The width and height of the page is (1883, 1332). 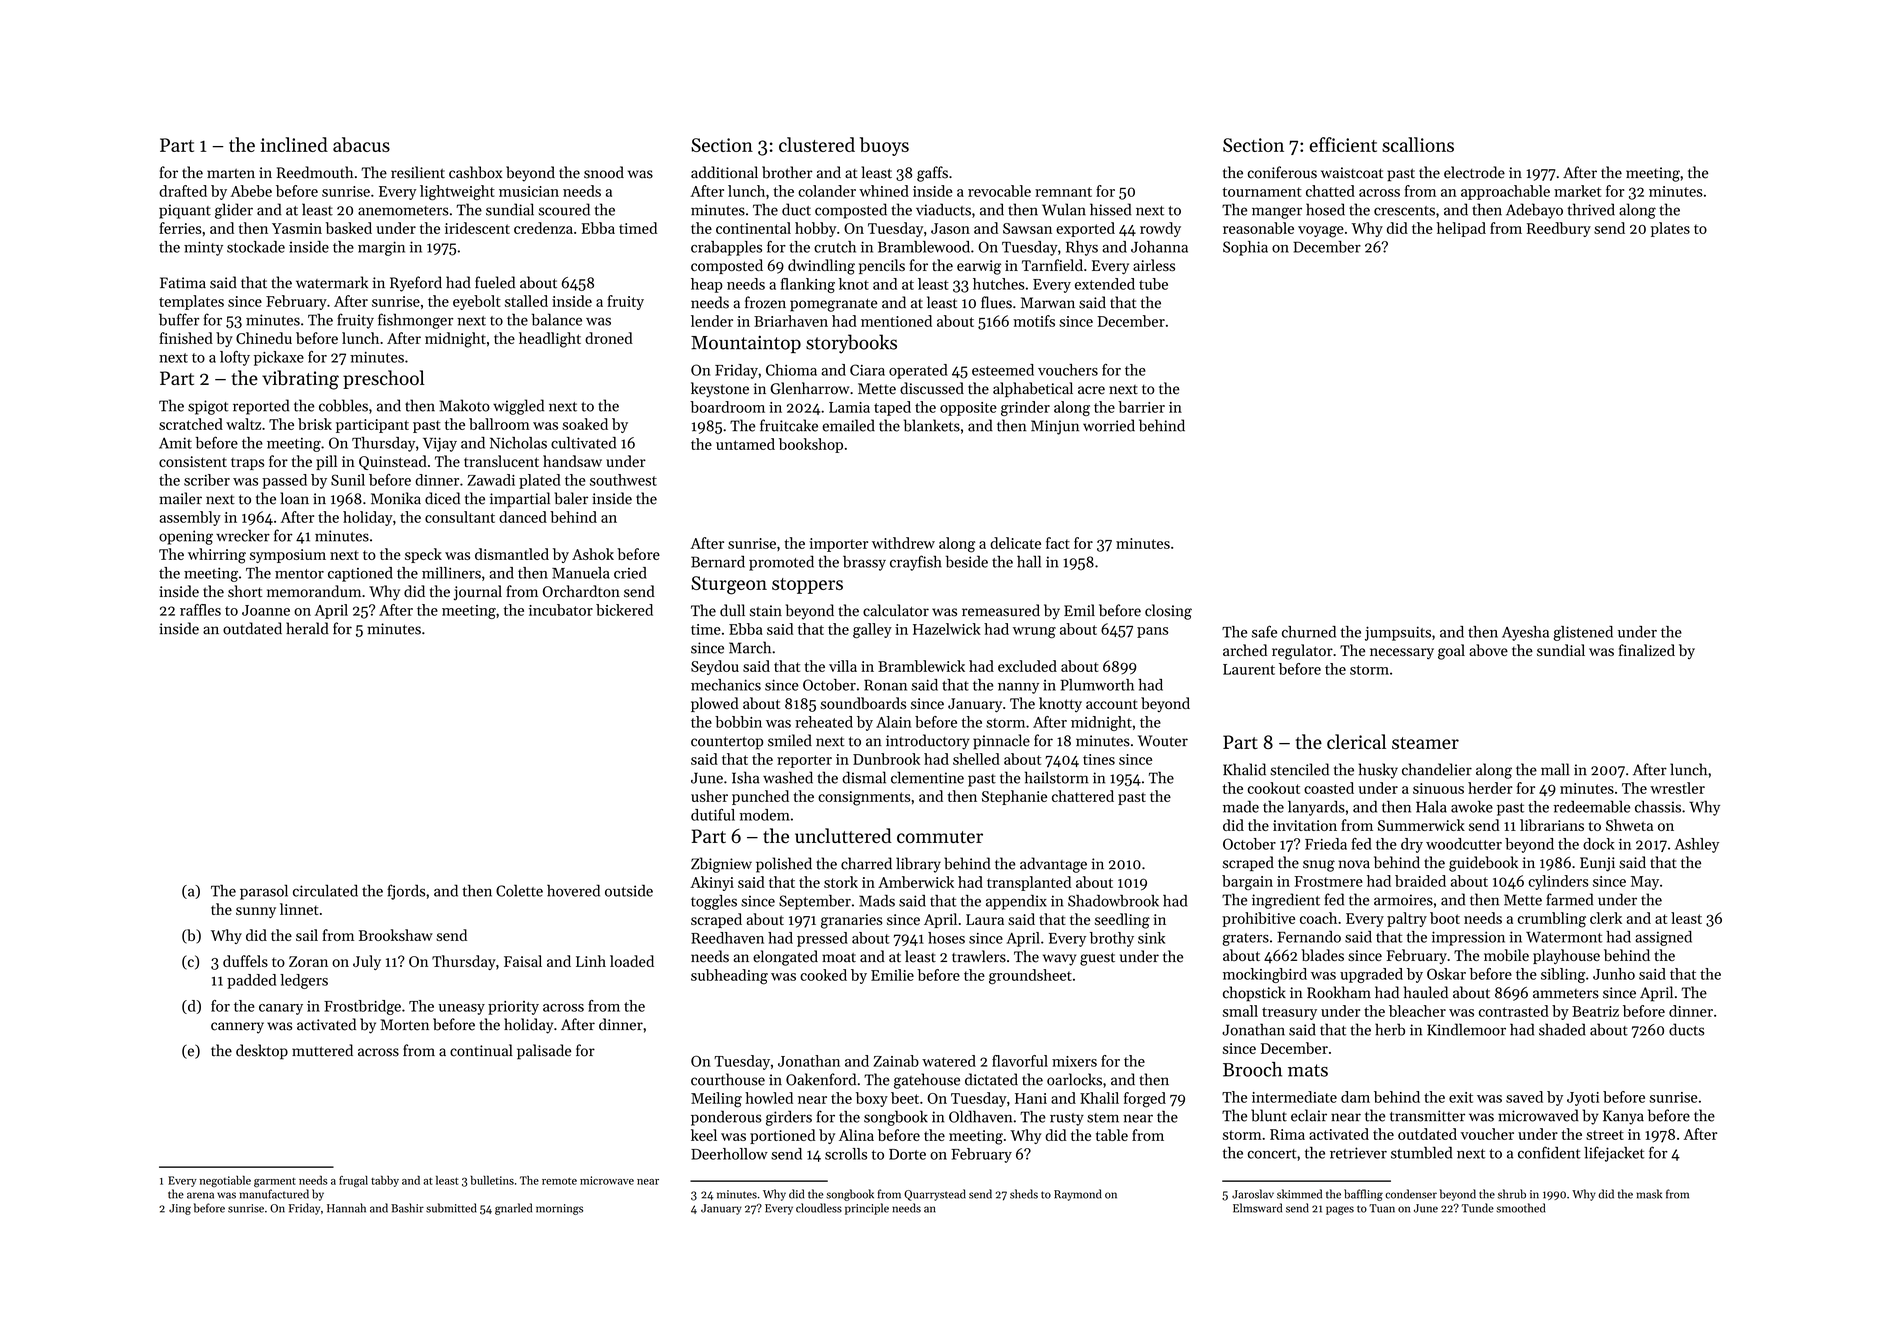 I want to click on waltz, so click(x=243, y=424).
